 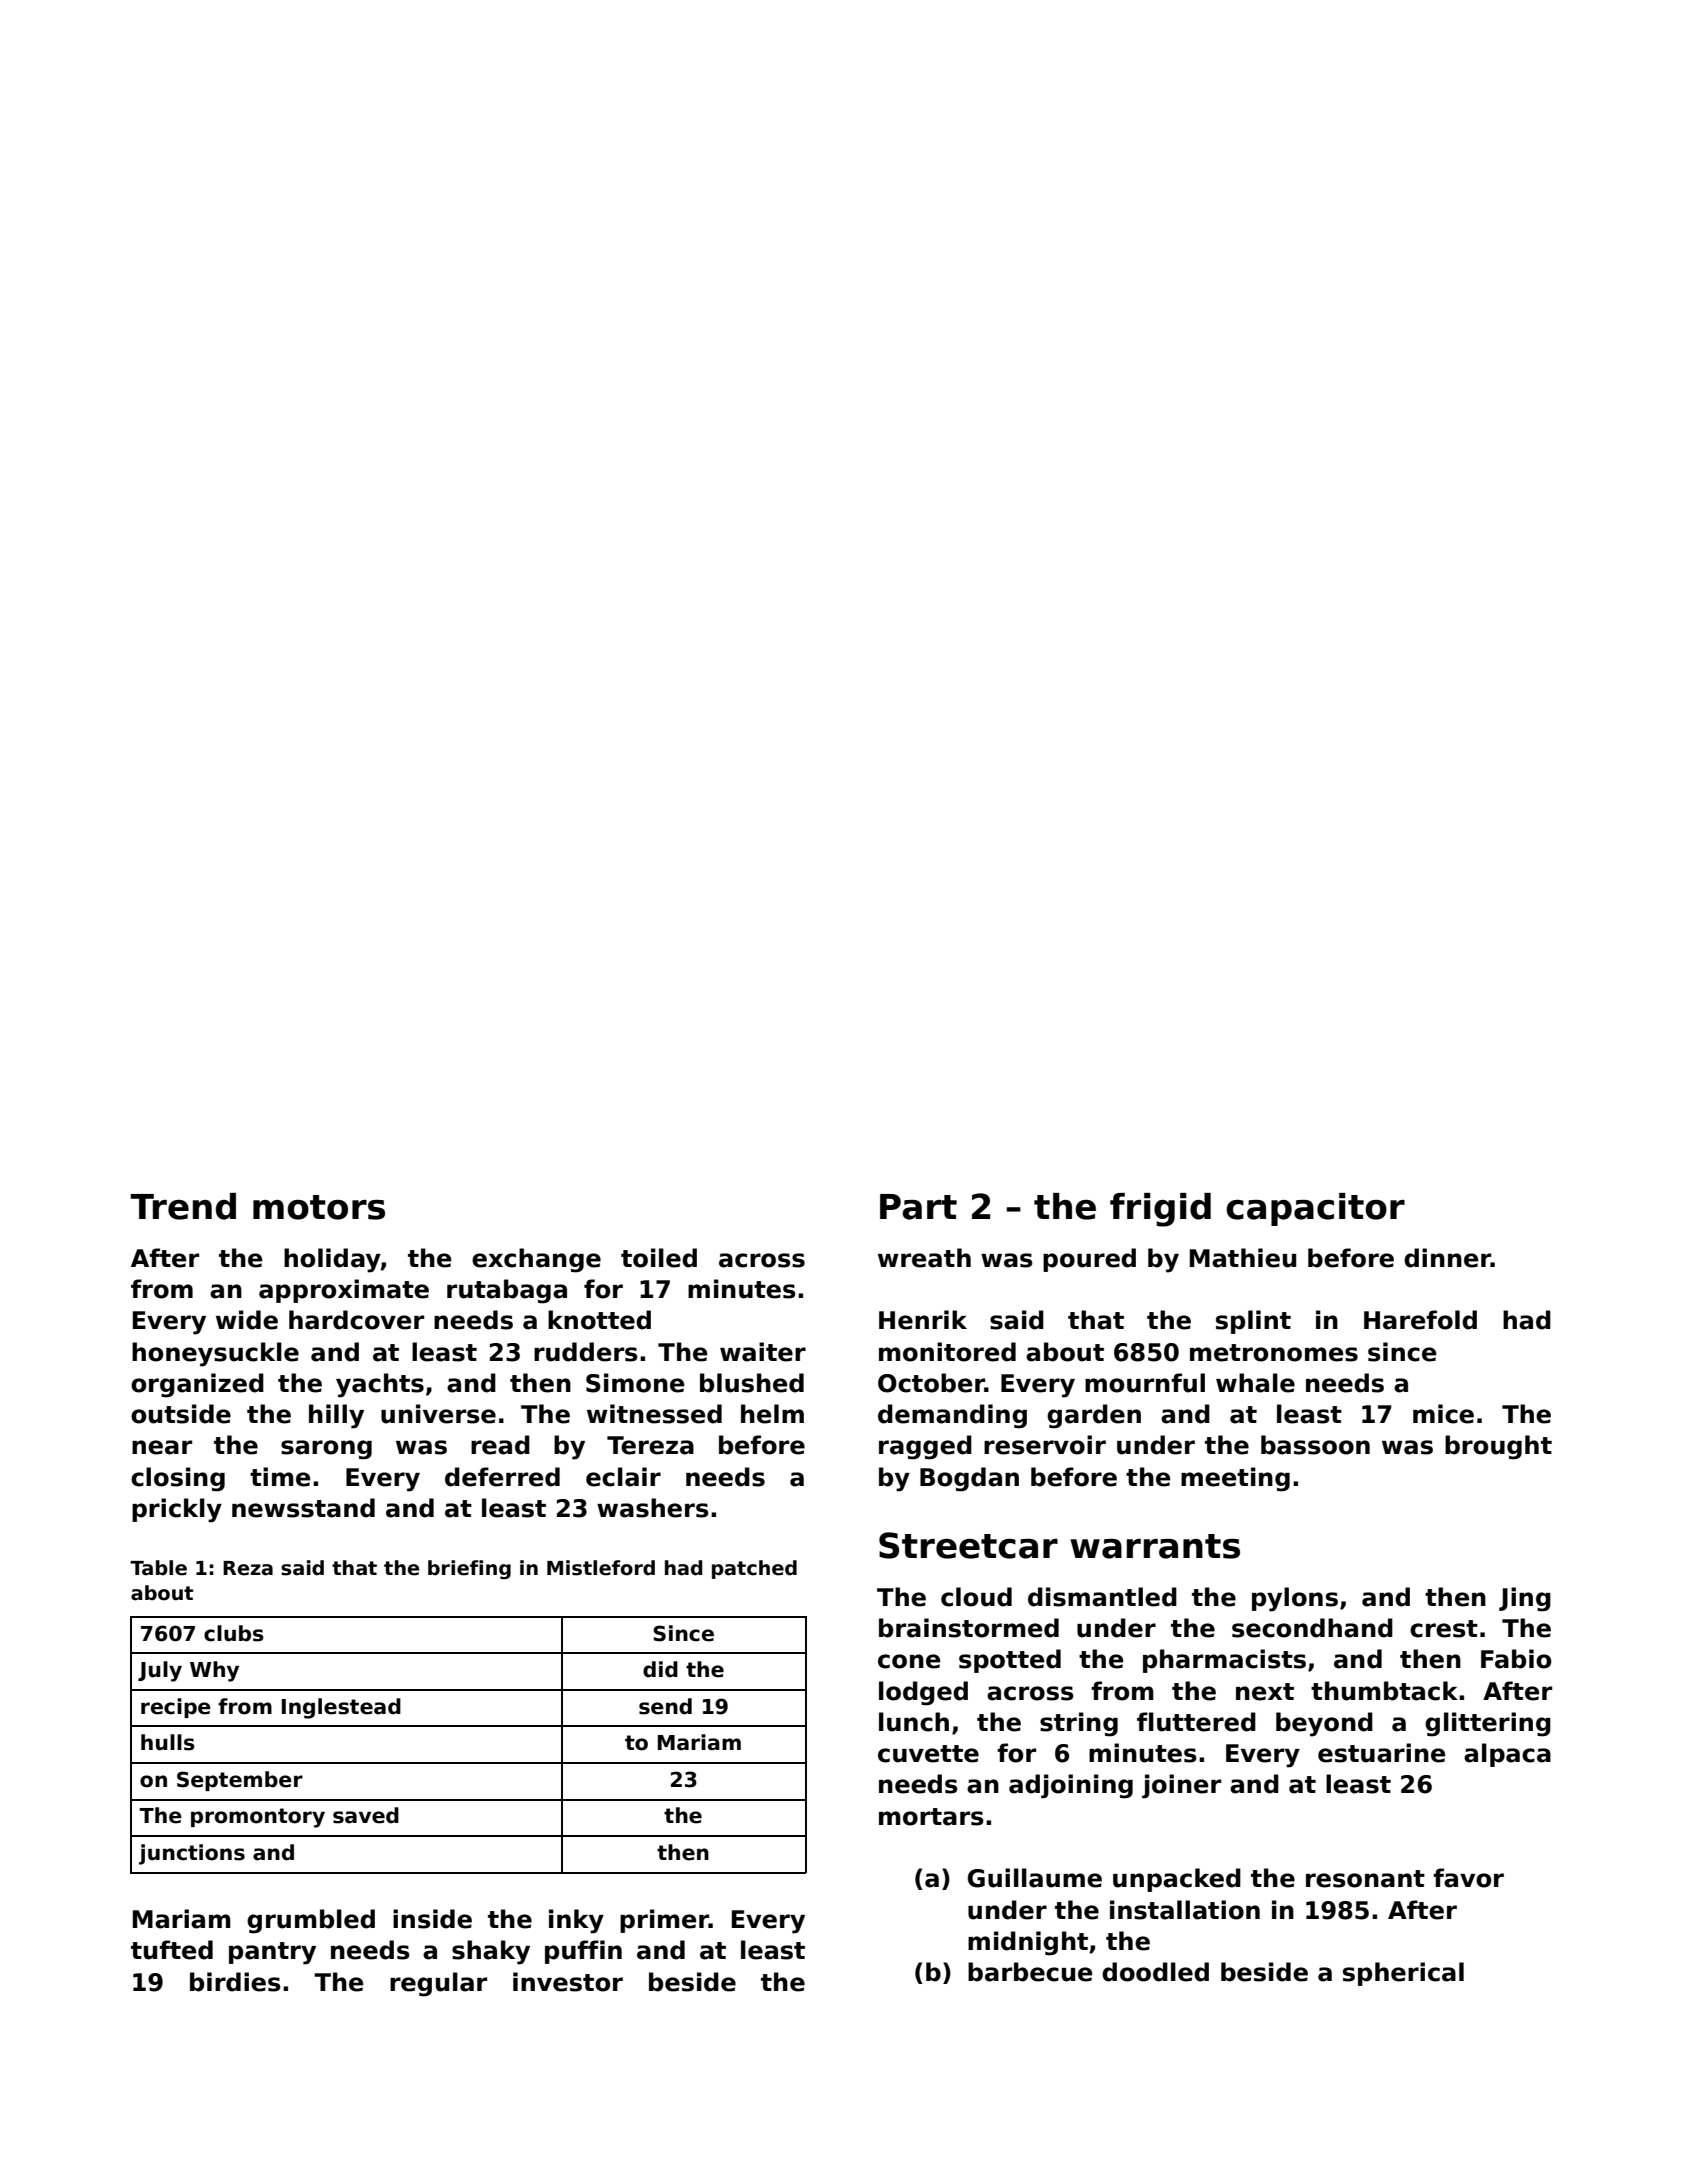 What do you see at coordinates (1102, 1597) in the screenshot?
I see `dismantled` at bounding box center [1102, 1597].
